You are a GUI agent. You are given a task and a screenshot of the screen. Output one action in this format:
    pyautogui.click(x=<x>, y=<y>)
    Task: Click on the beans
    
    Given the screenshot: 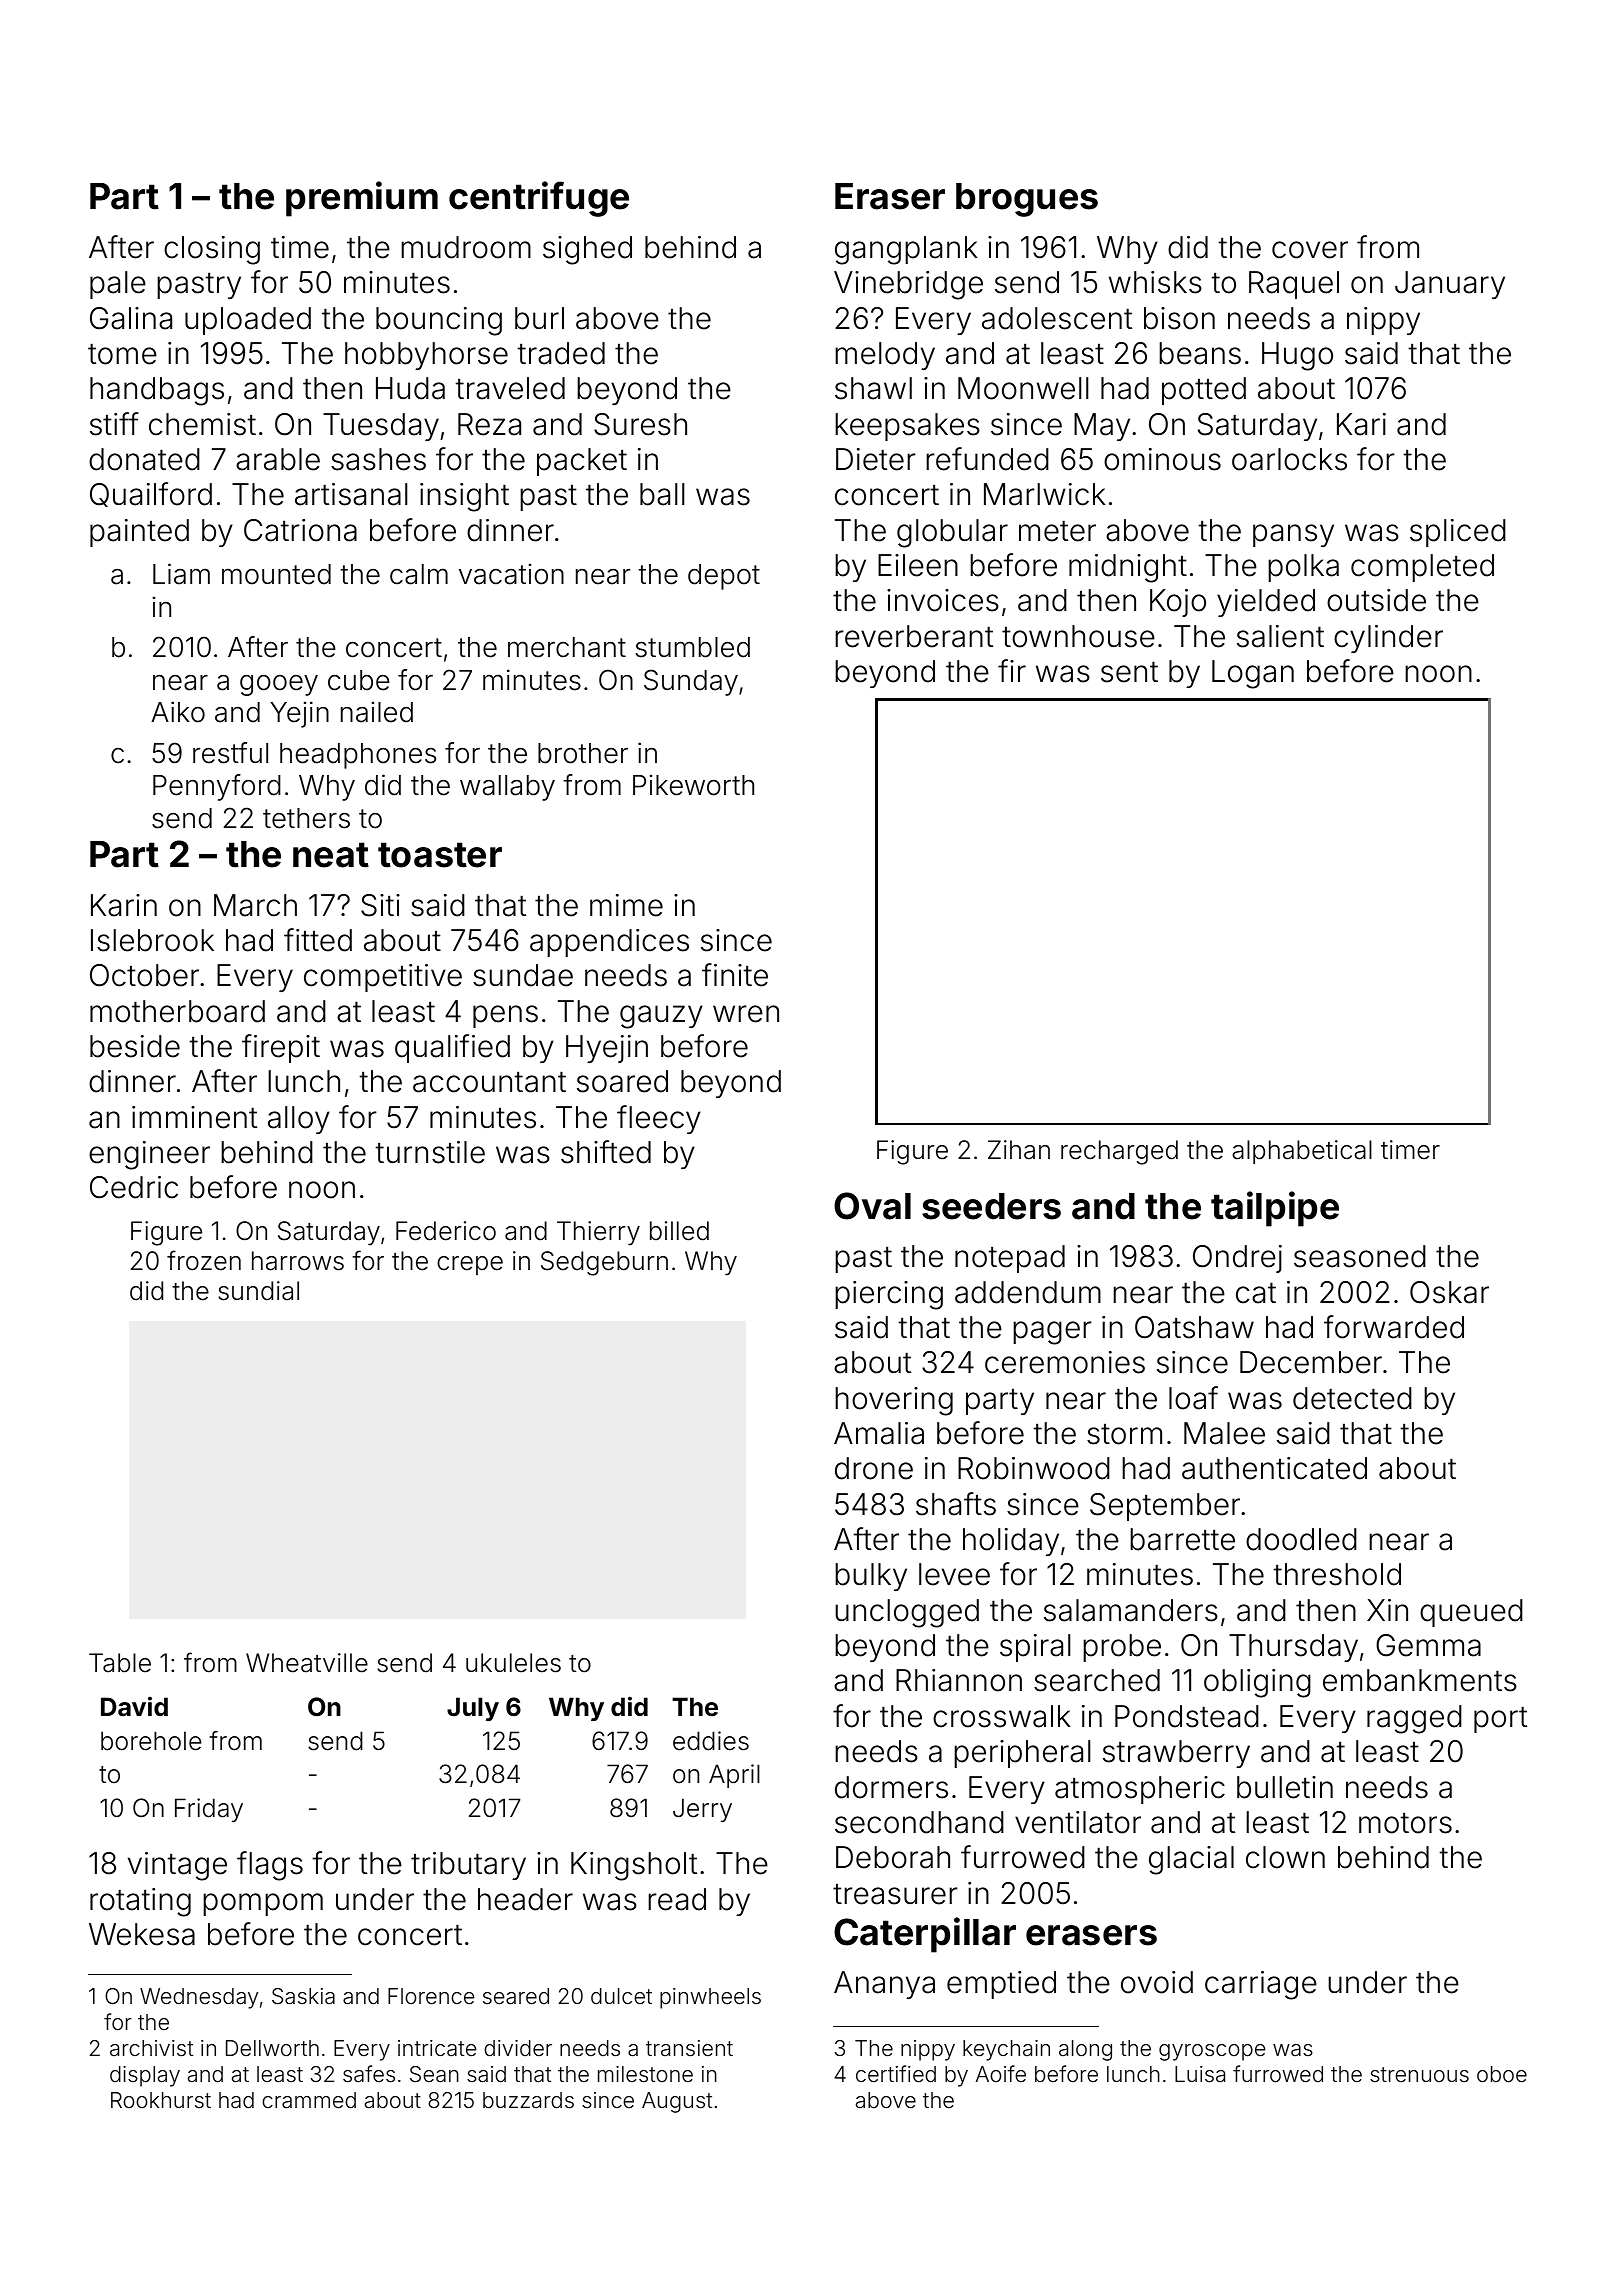 What is the action you would take?
    pyautogui.click(x=1200, y=353)
